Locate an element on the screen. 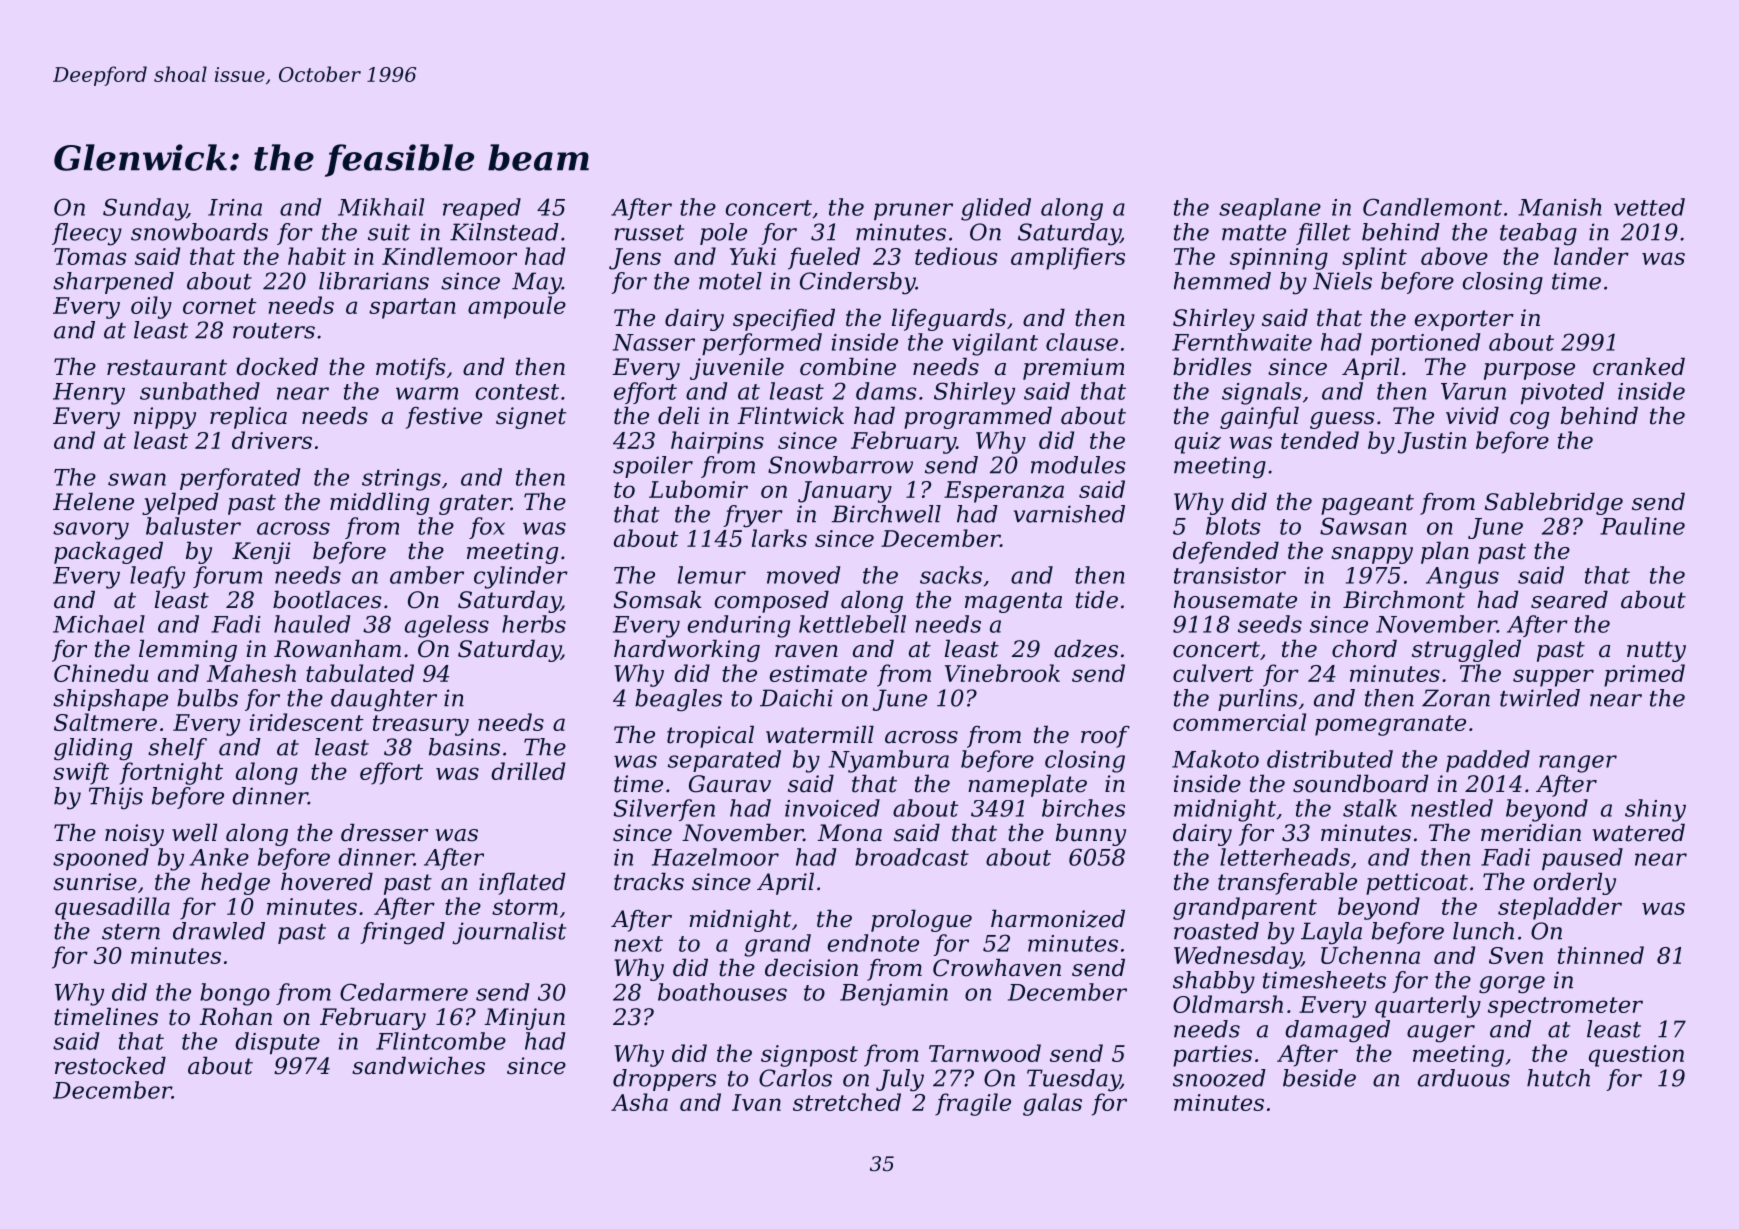 This screenshot has height=1229, width=1739. hovered is located at coordinates (327, 881).
